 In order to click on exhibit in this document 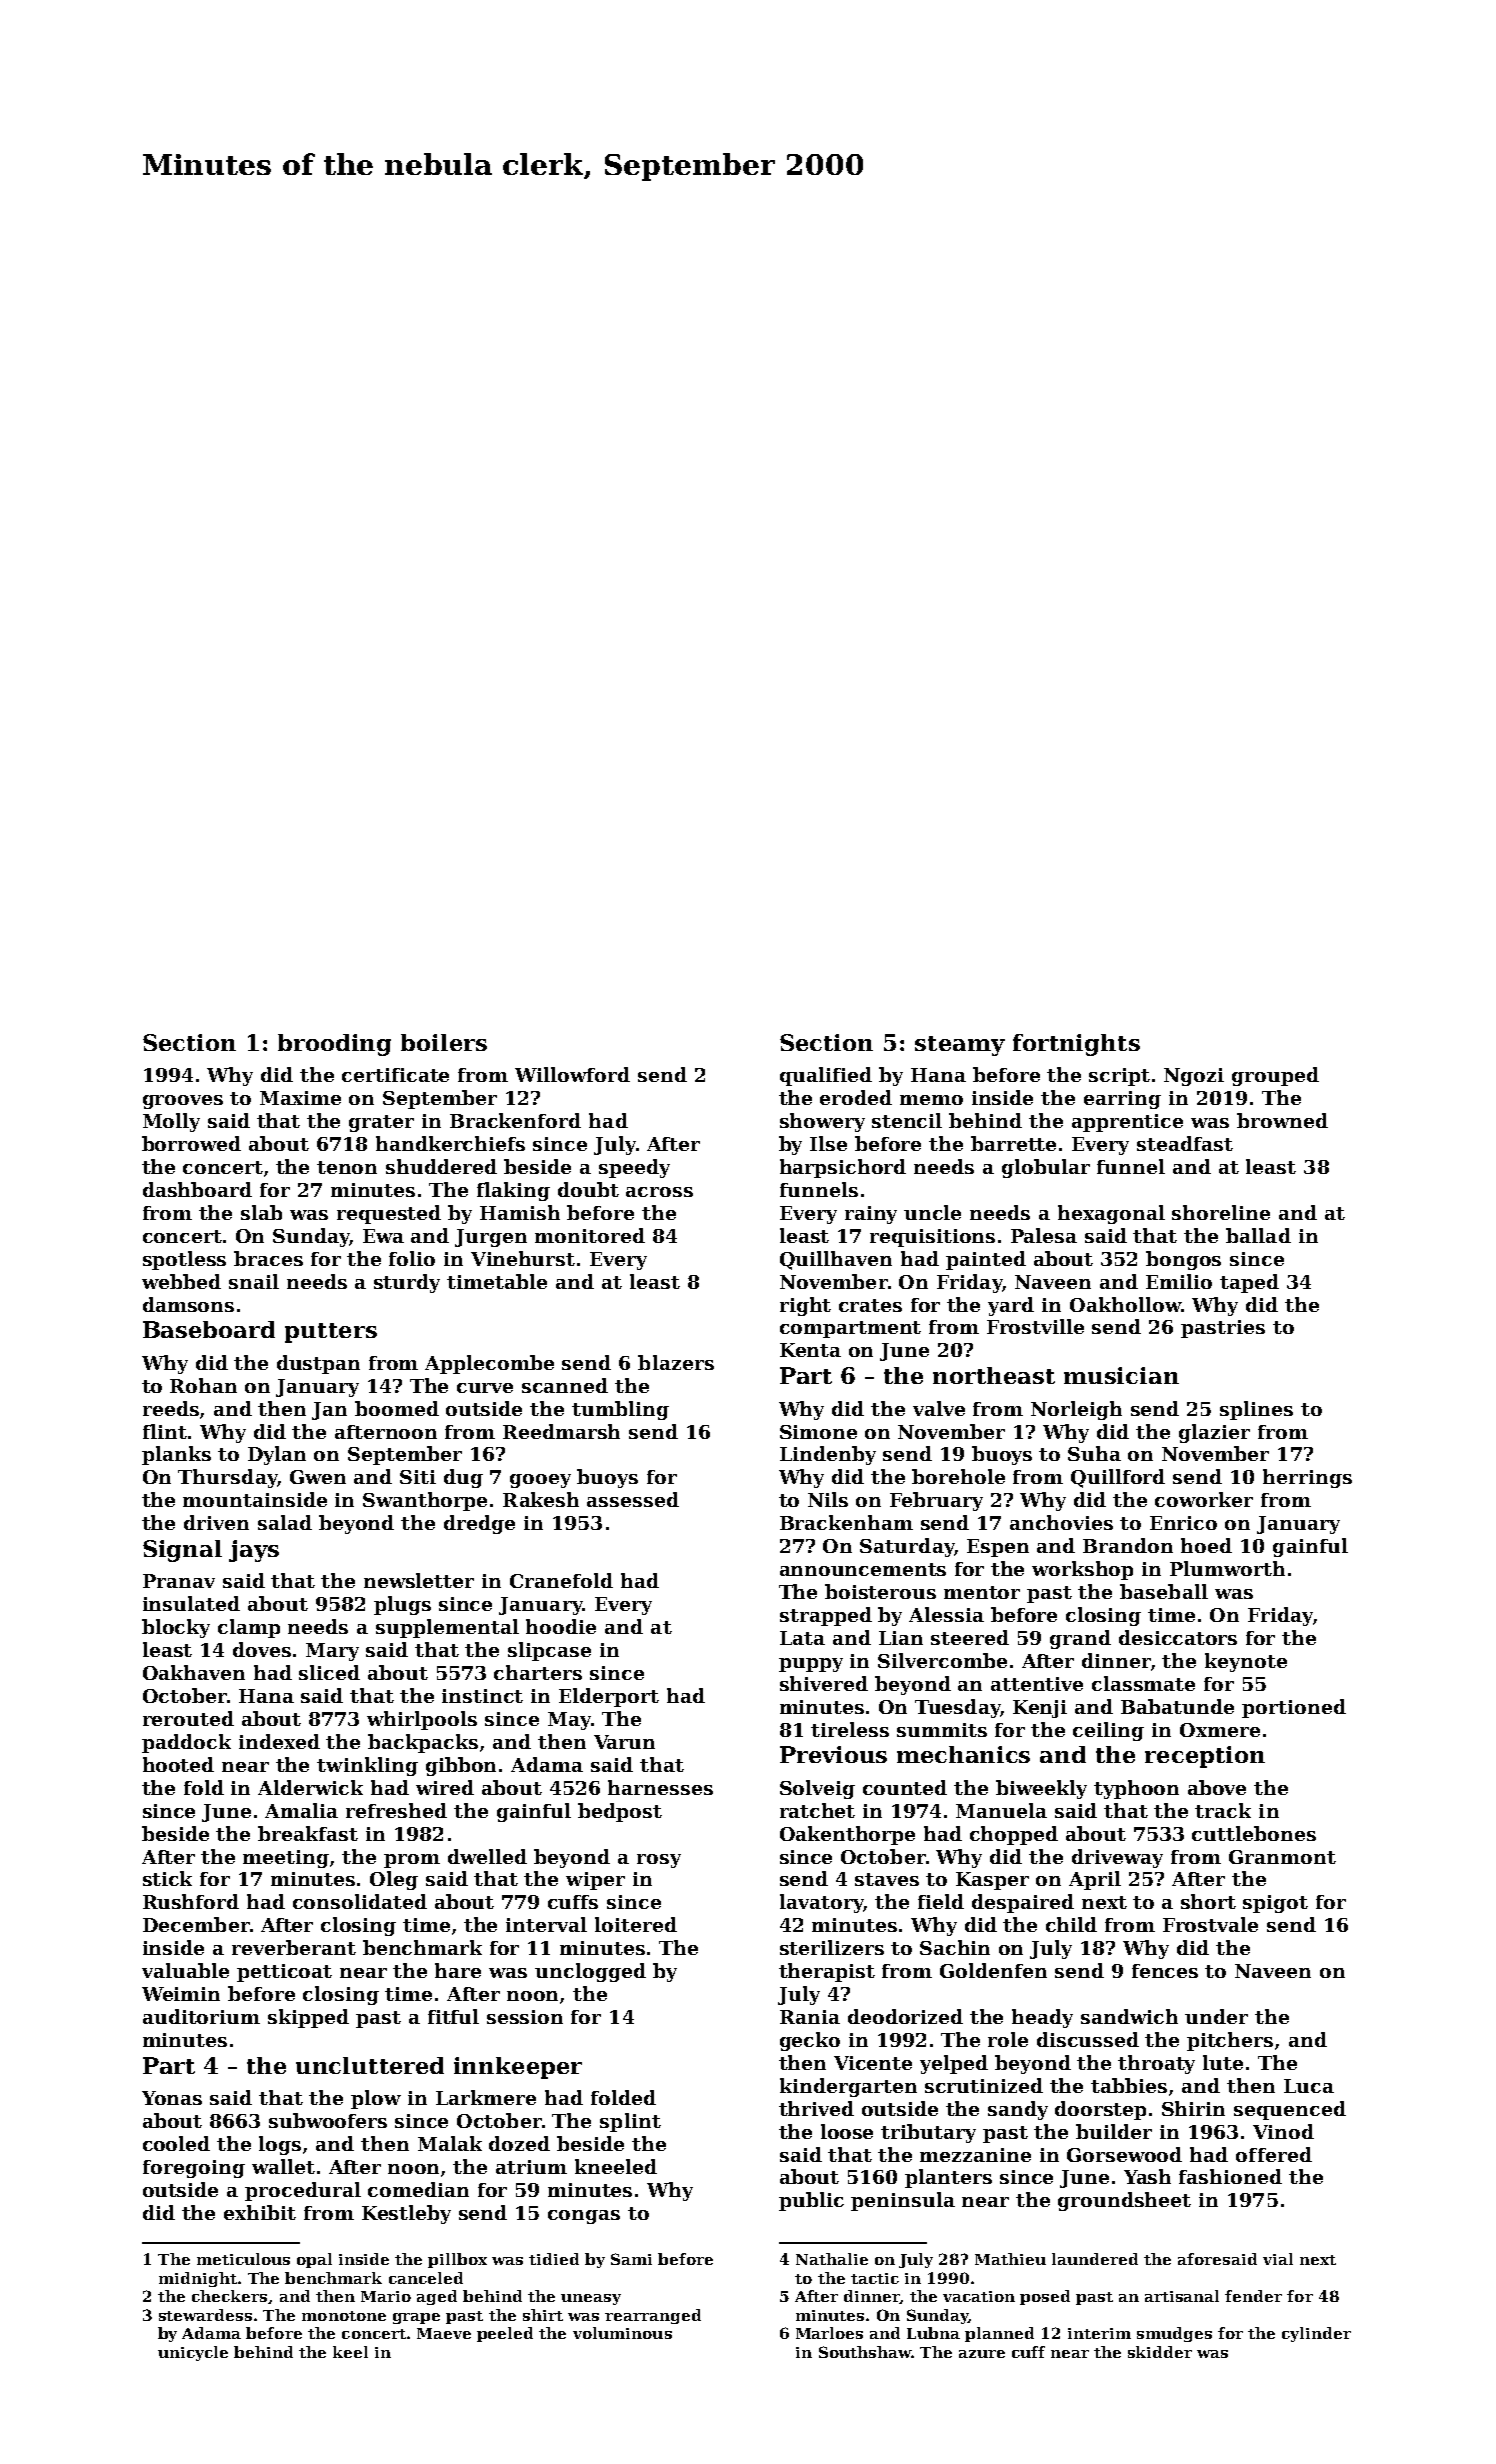, I will do `click(260, 2212)`.
